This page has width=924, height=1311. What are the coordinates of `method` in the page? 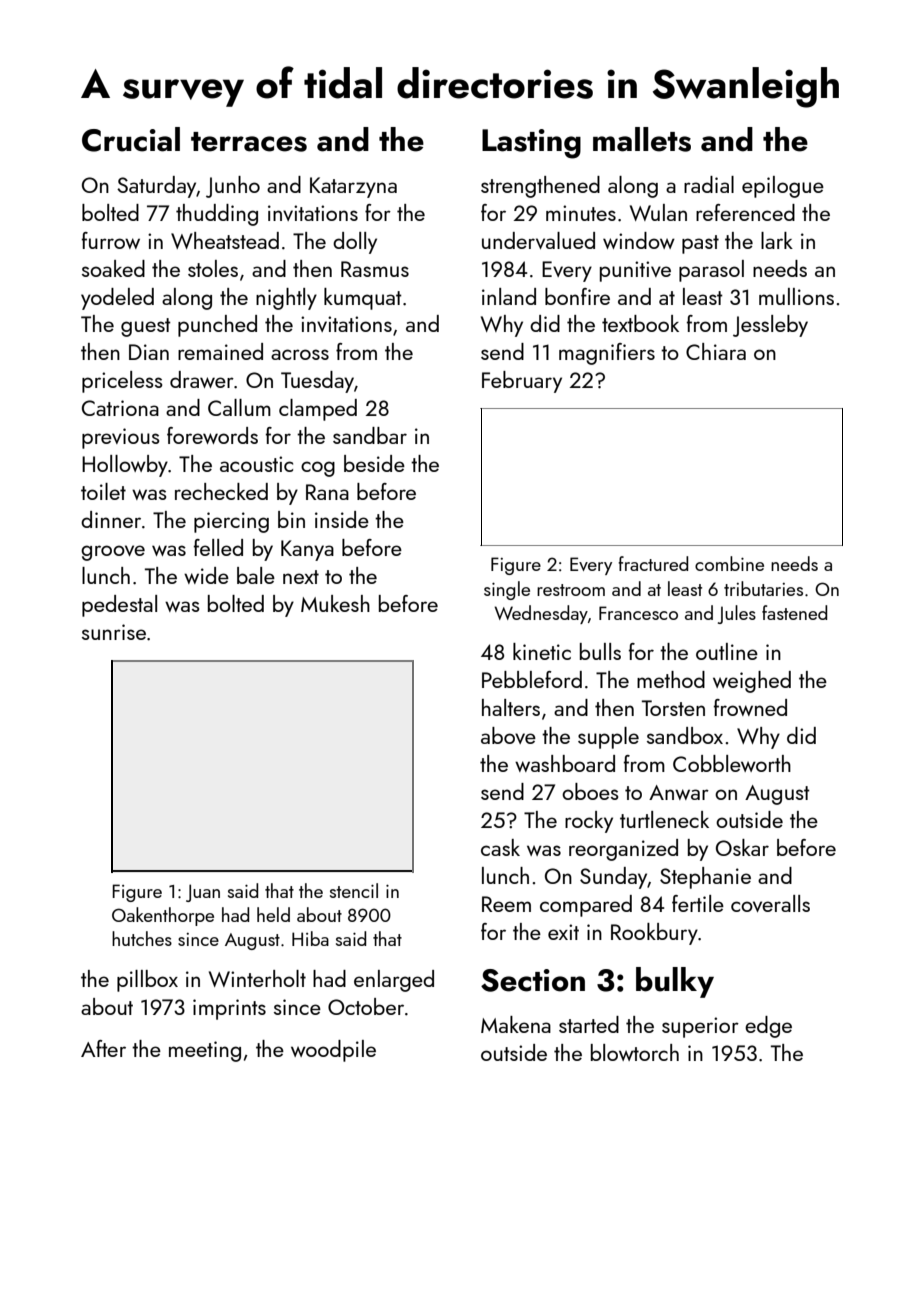 It's located at (671, 679).
